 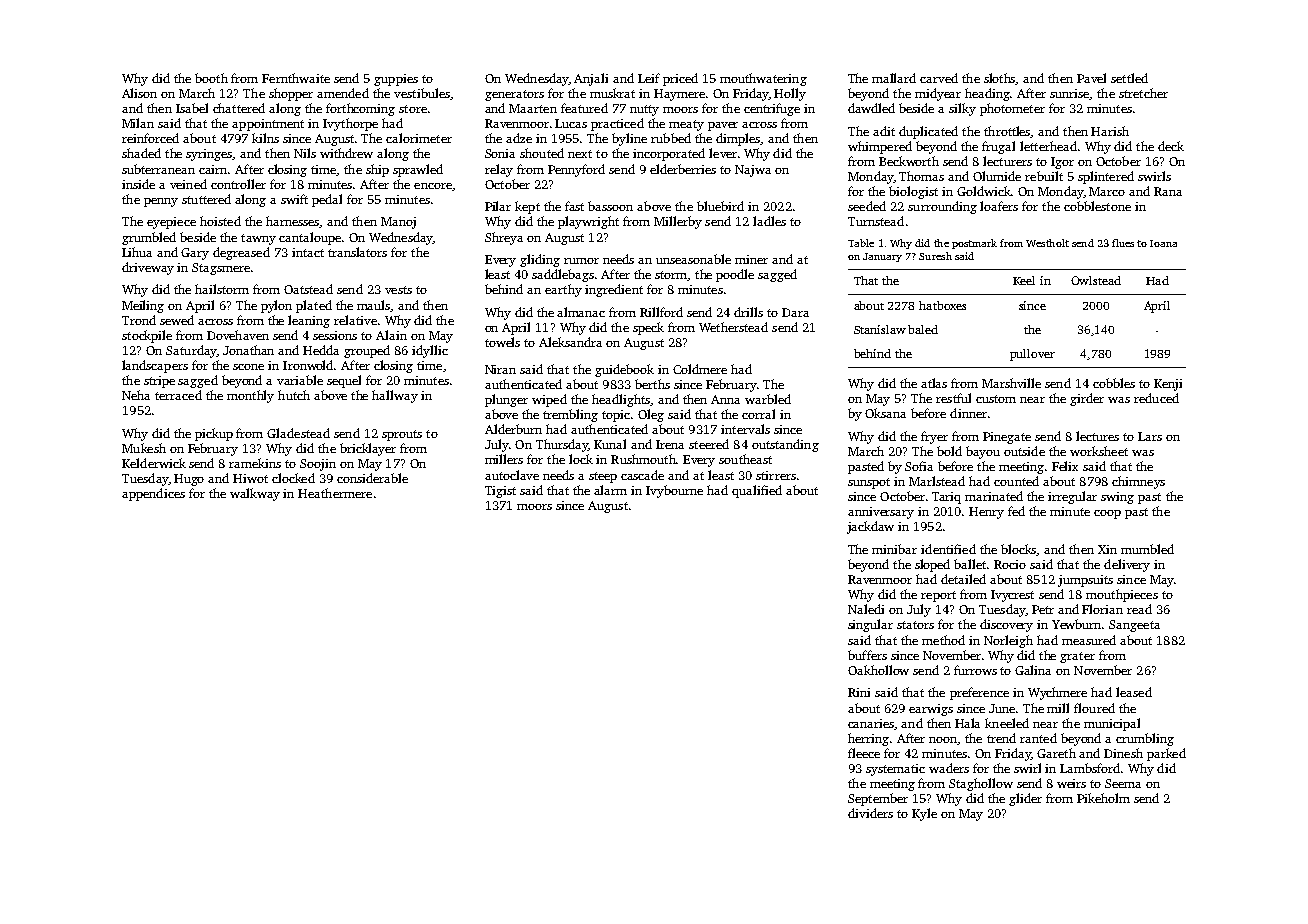 I want to click on Marshville, so click(x=1011, y=383).
